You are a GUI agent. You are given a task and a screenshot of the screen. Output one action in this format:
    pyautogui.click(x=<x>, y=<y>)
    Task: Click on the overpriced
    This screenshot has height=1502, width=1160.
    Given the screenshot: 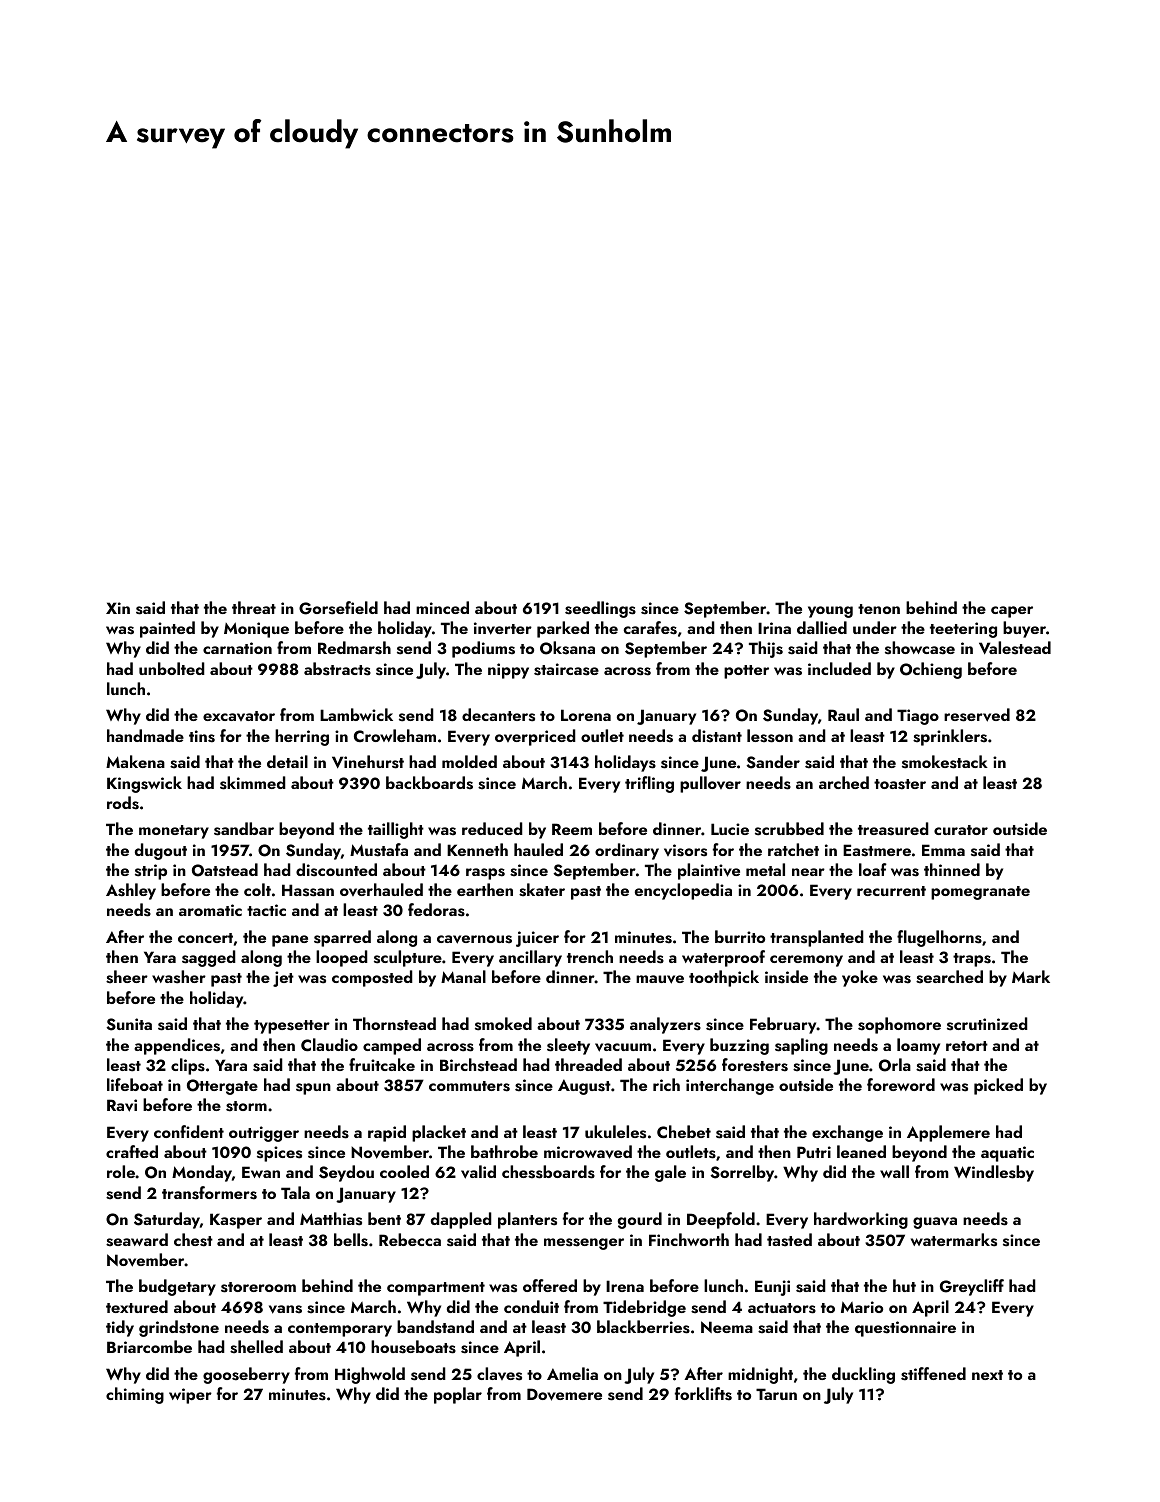 What is the action you would take?
    pyautogui.click(x=535, y=737)
